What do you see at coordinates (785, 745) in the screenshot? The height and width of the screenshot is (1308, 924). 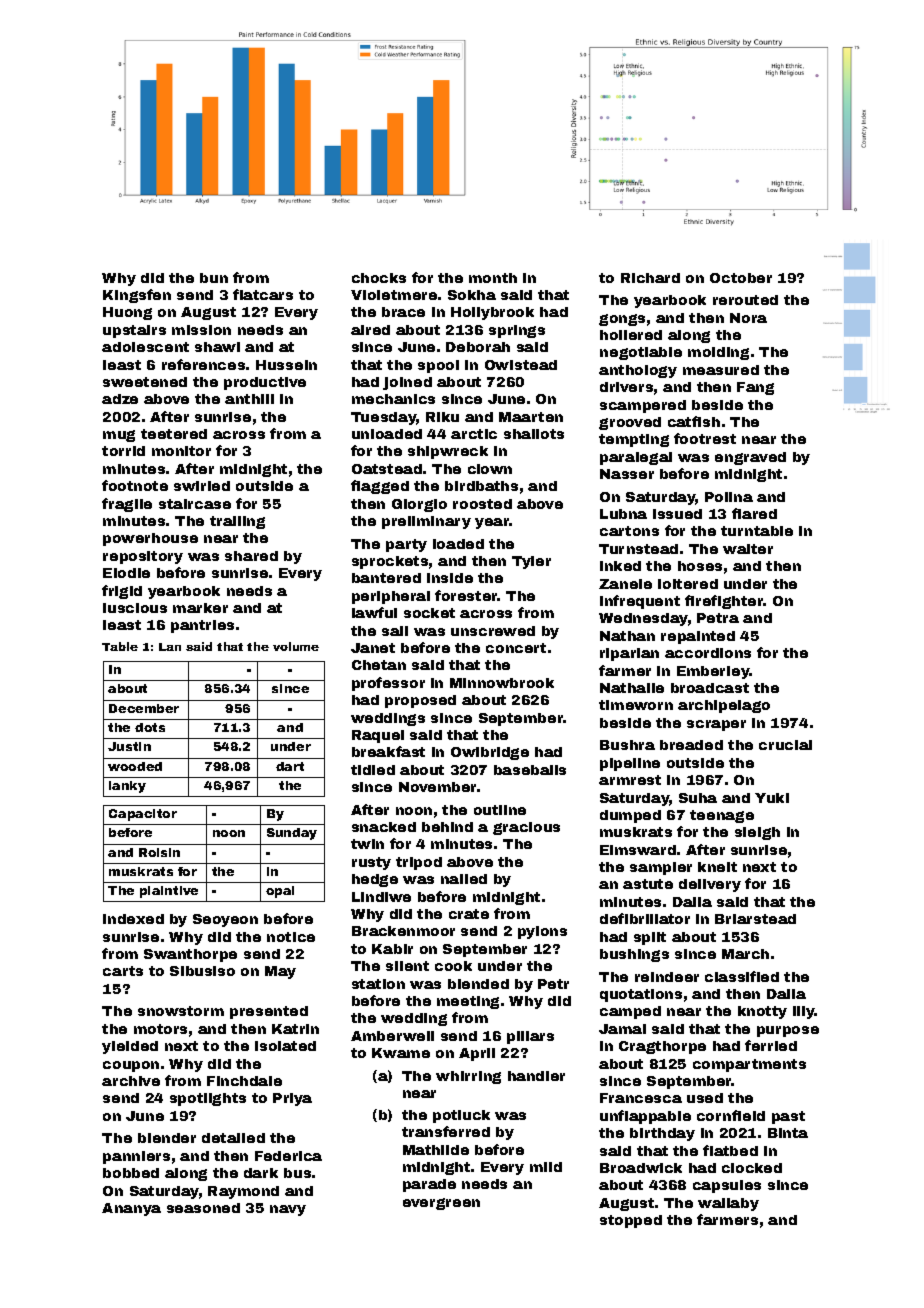 I see `crucial` at bounding box center [785, 745].
